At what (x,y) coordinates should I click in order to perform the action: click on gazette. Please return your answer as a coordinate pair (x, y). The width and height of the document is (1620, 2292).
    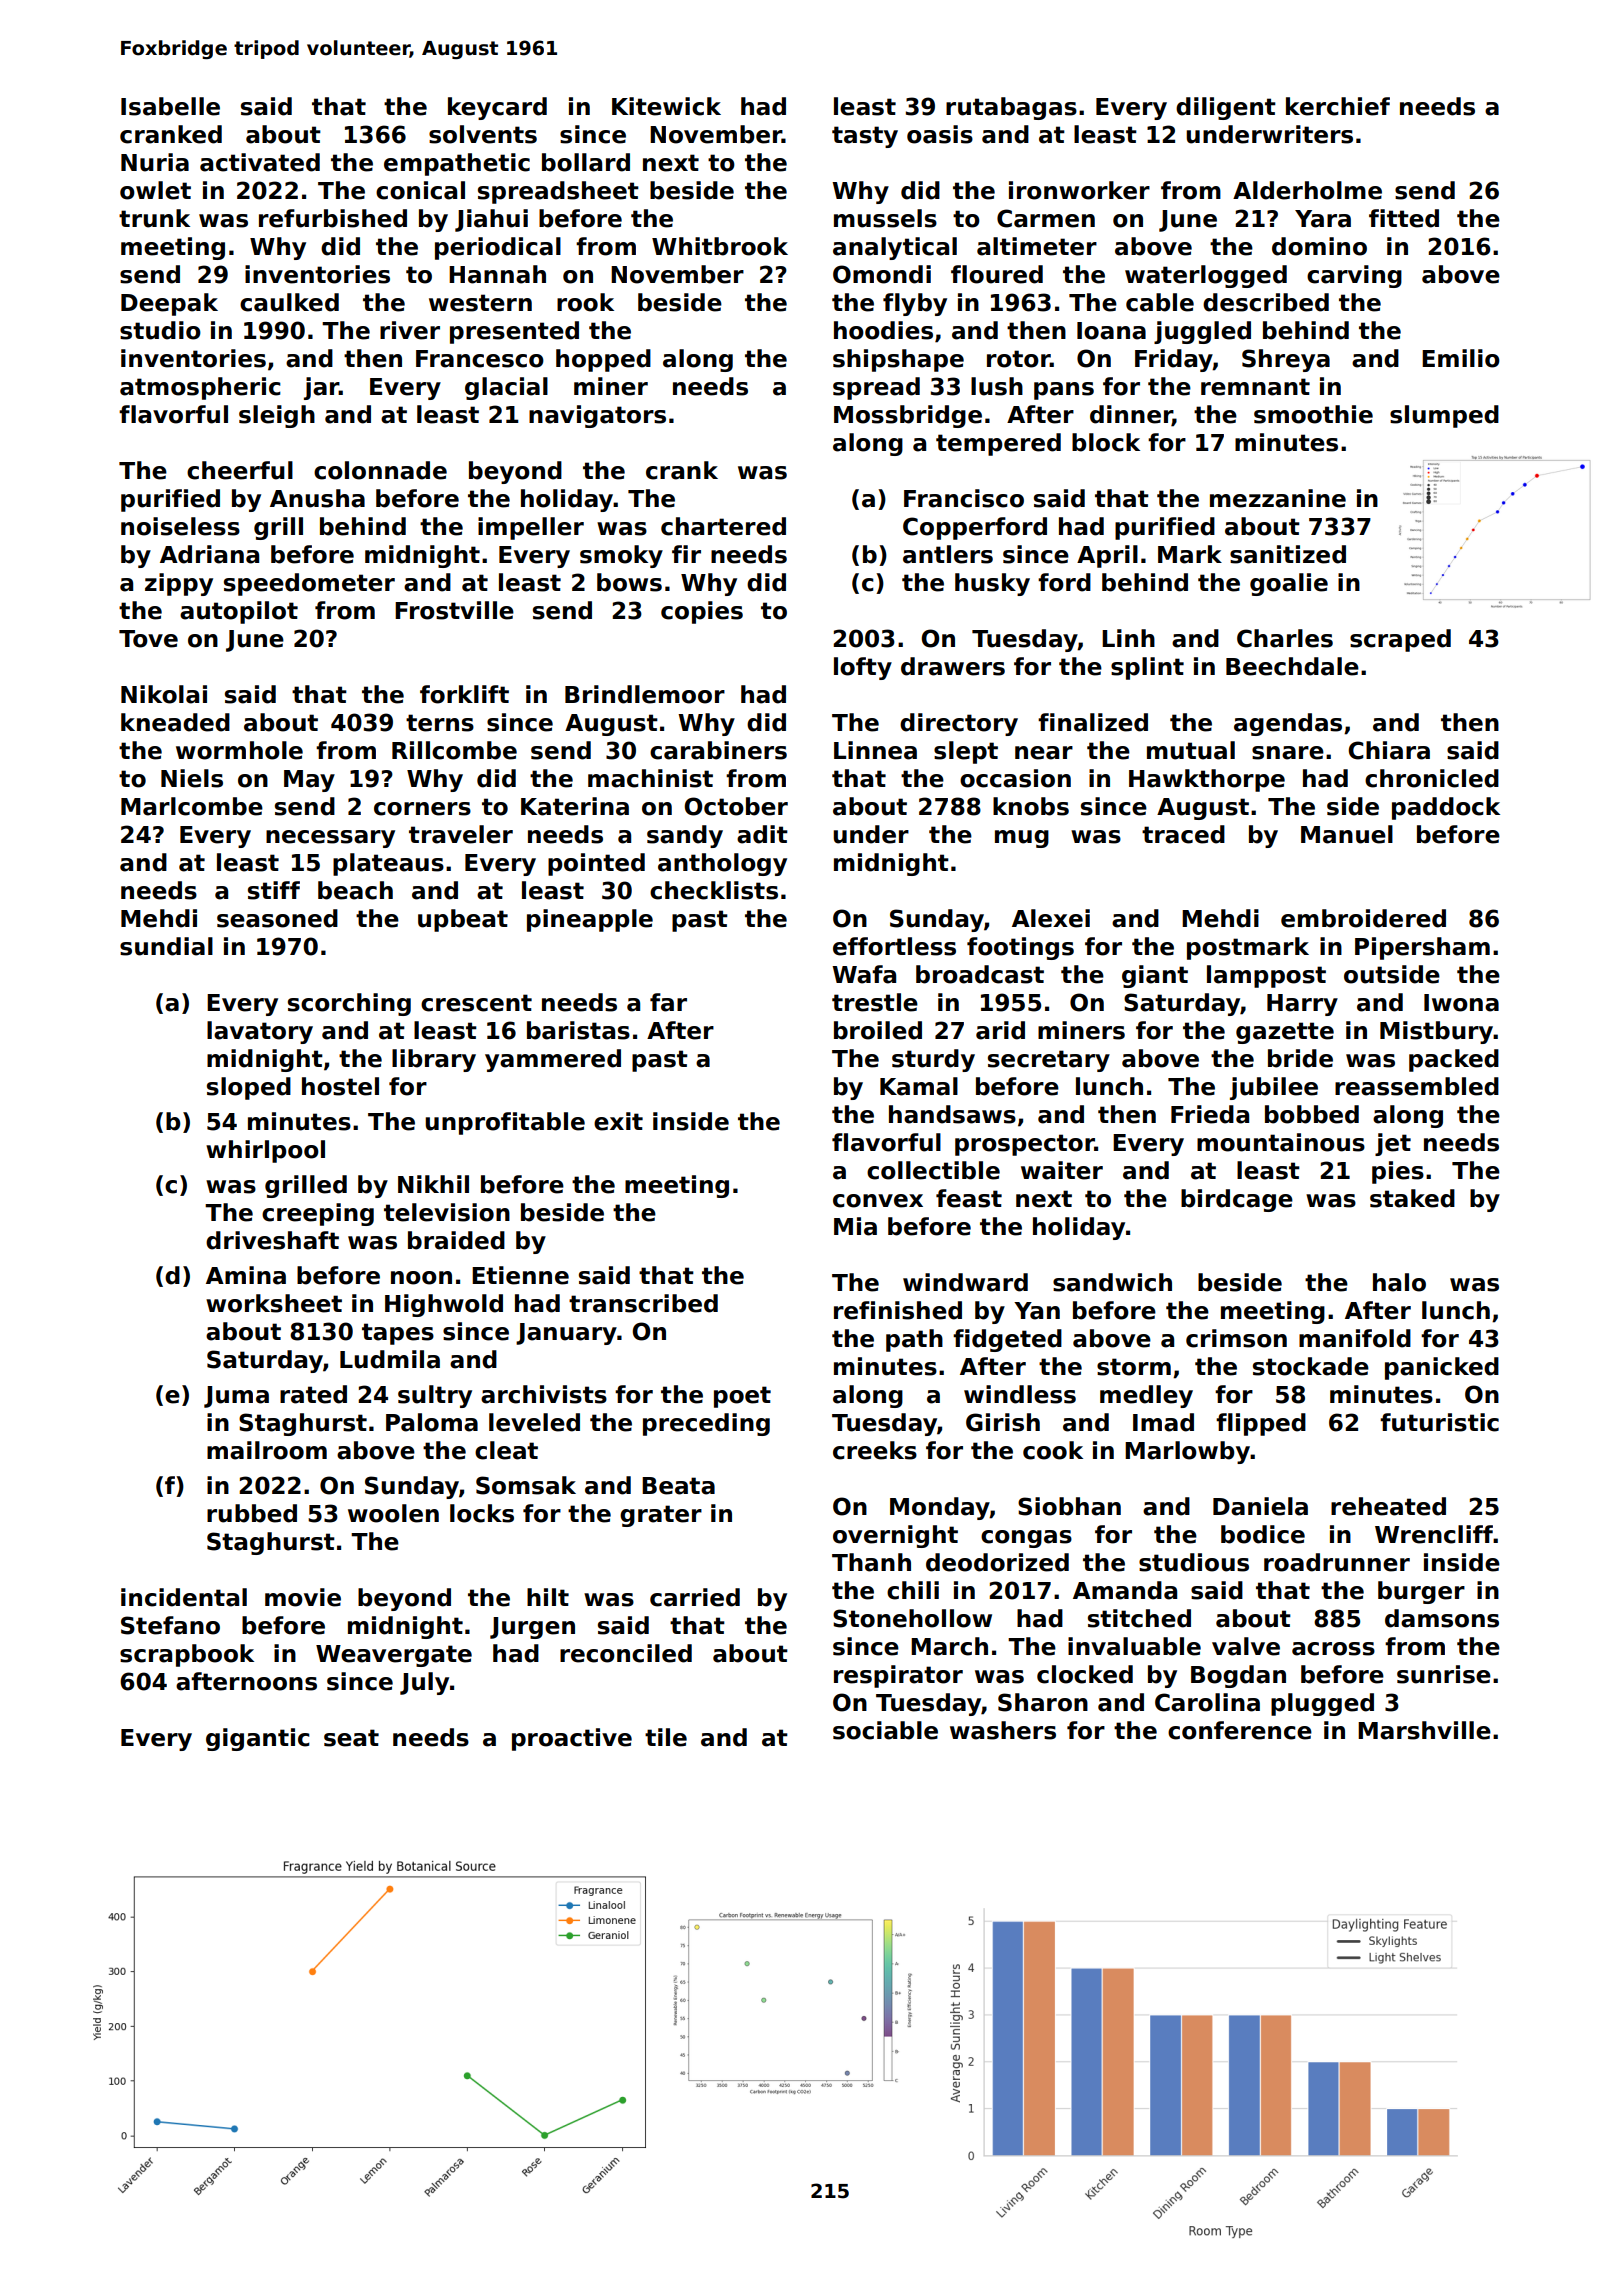
    Looking at the image, I should click on (1285, 1033).
